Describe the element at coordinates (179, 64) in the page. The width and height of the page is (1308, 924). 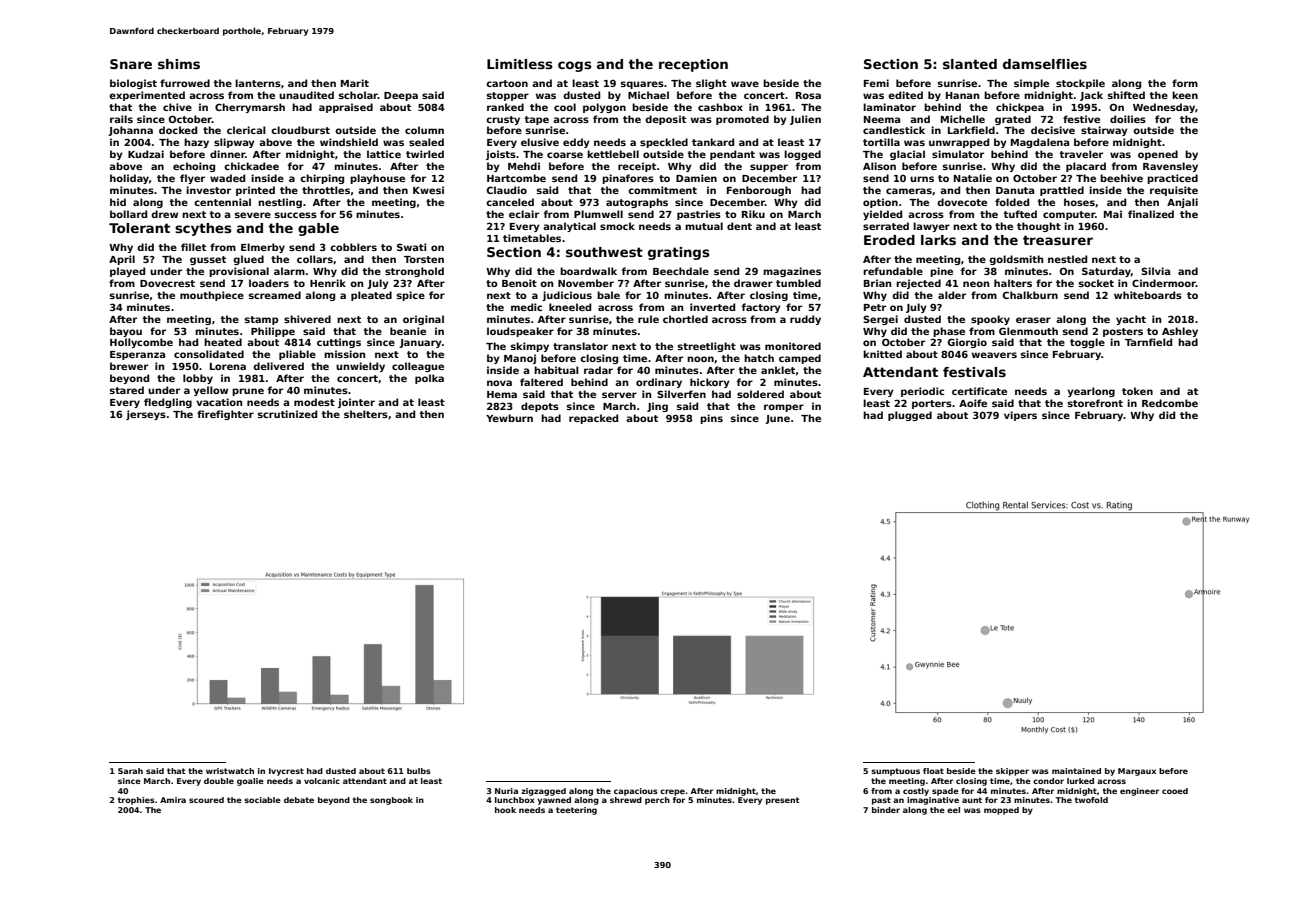
I see `shims` at that location.
